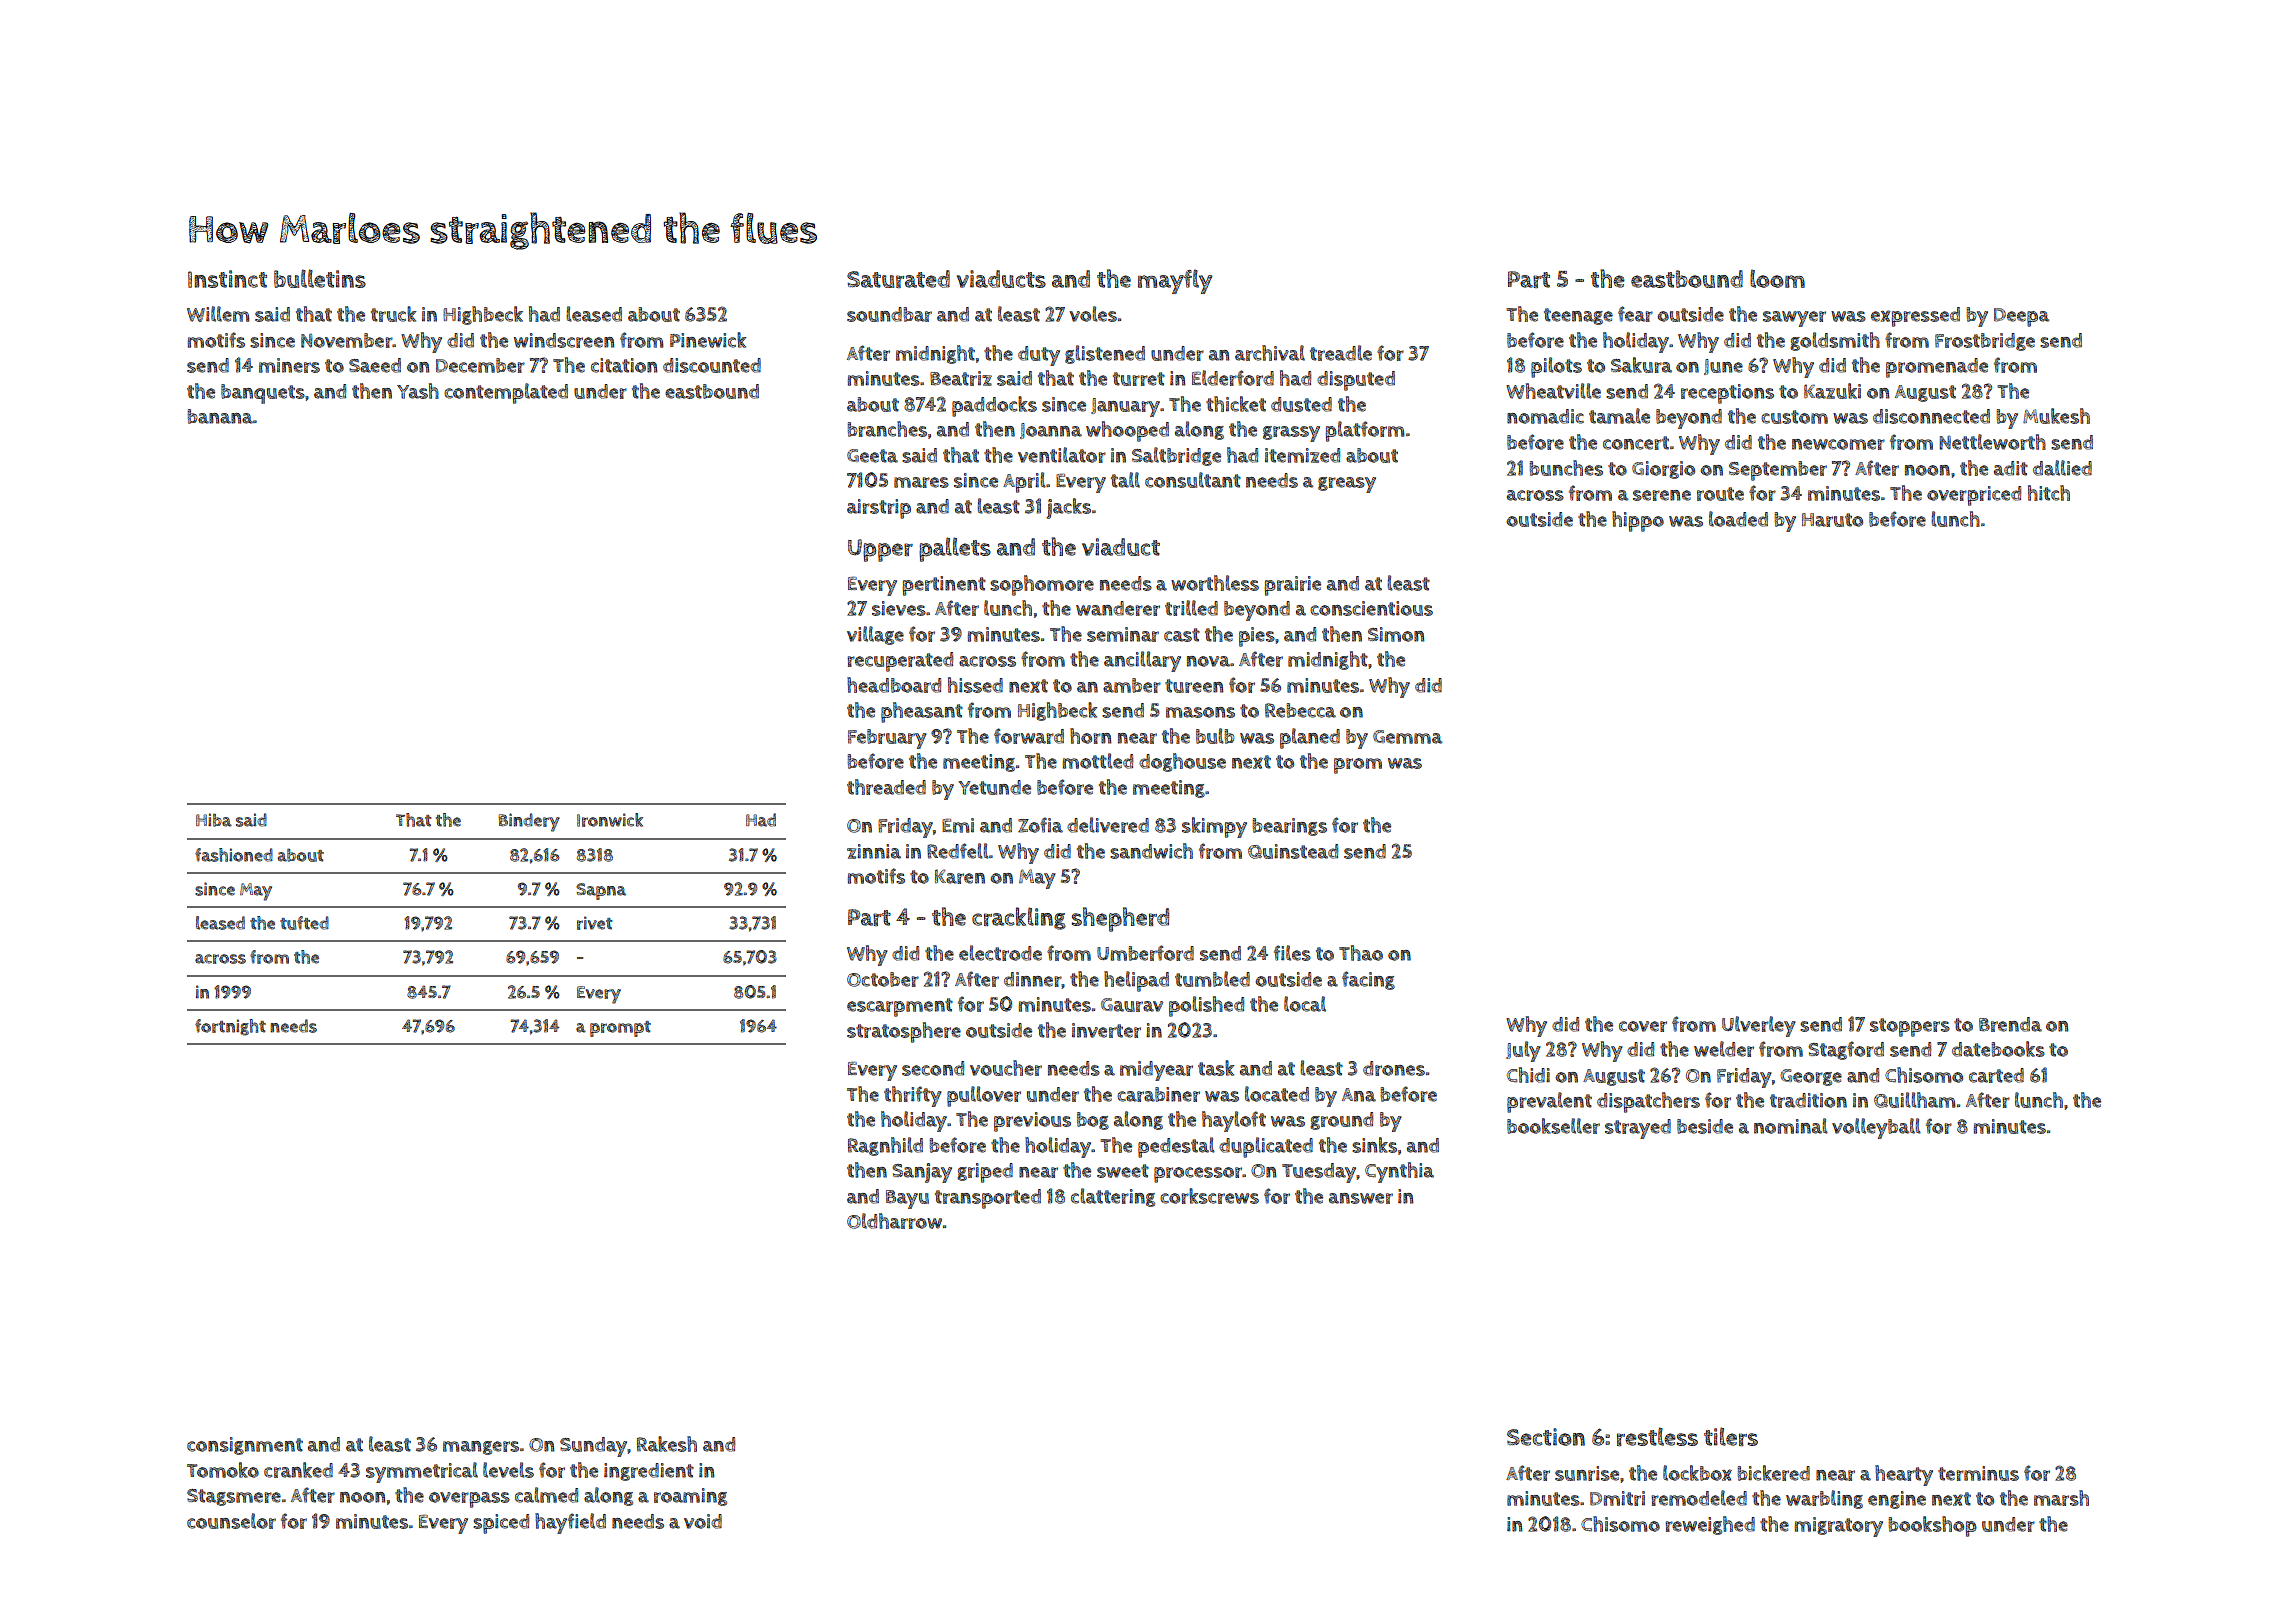 This screenshot has height=1620, width=2292. I want to click on previous, so click(1032, 1122).
